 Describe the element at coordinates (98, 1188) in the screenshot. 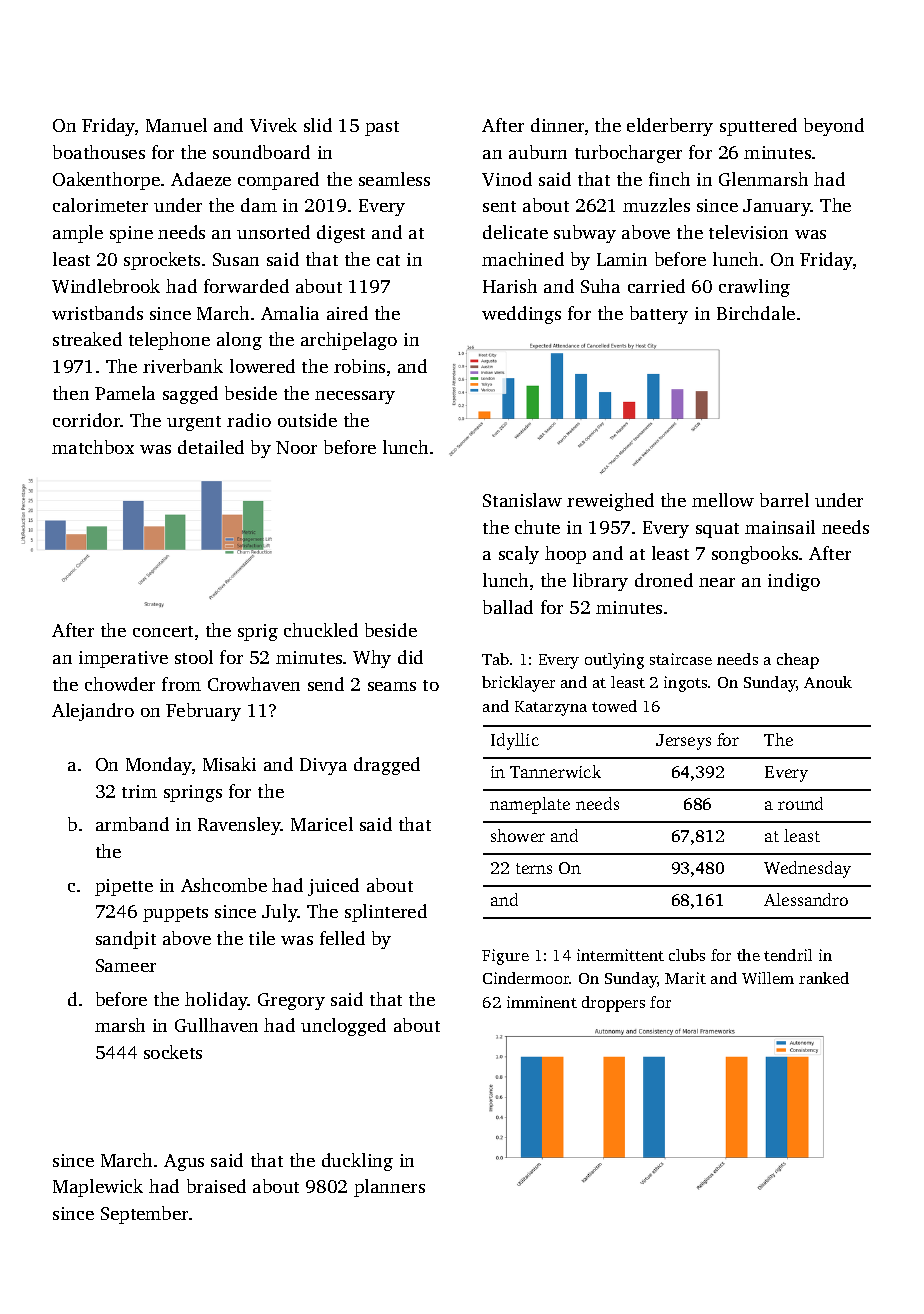

I see `Maplewick` at that location.
